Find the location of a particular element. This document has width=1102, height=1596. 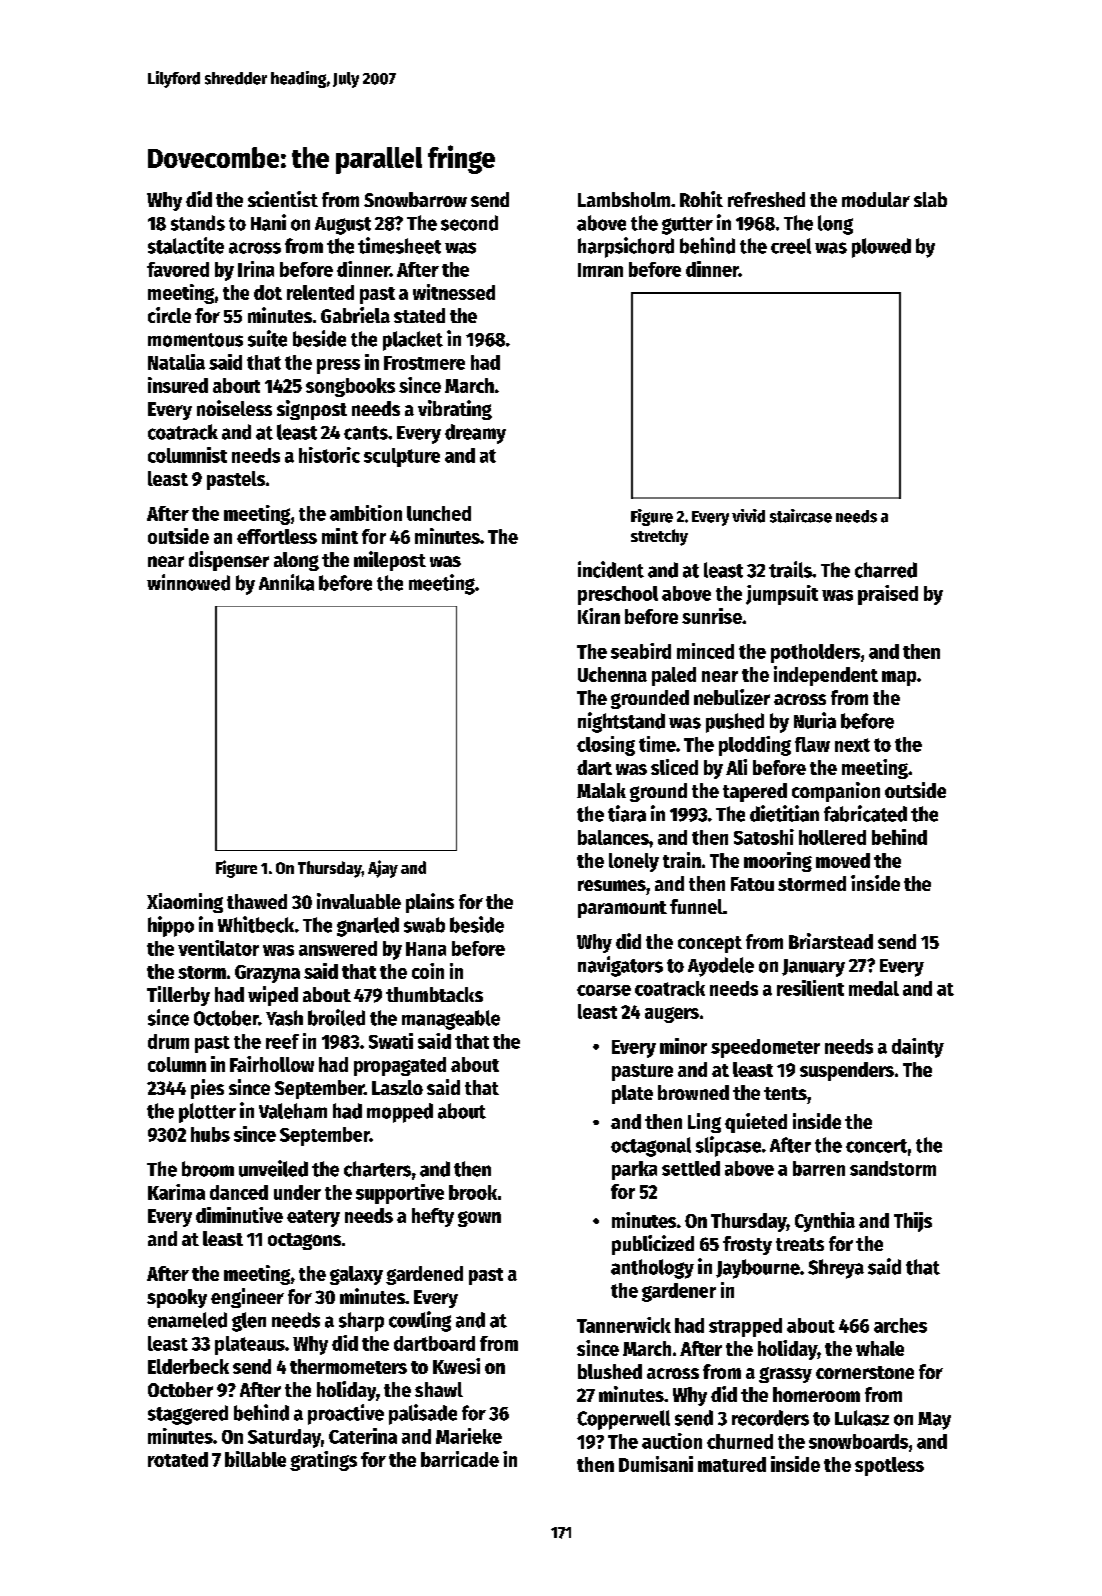

resumes is located at coordinates (612, 885).
